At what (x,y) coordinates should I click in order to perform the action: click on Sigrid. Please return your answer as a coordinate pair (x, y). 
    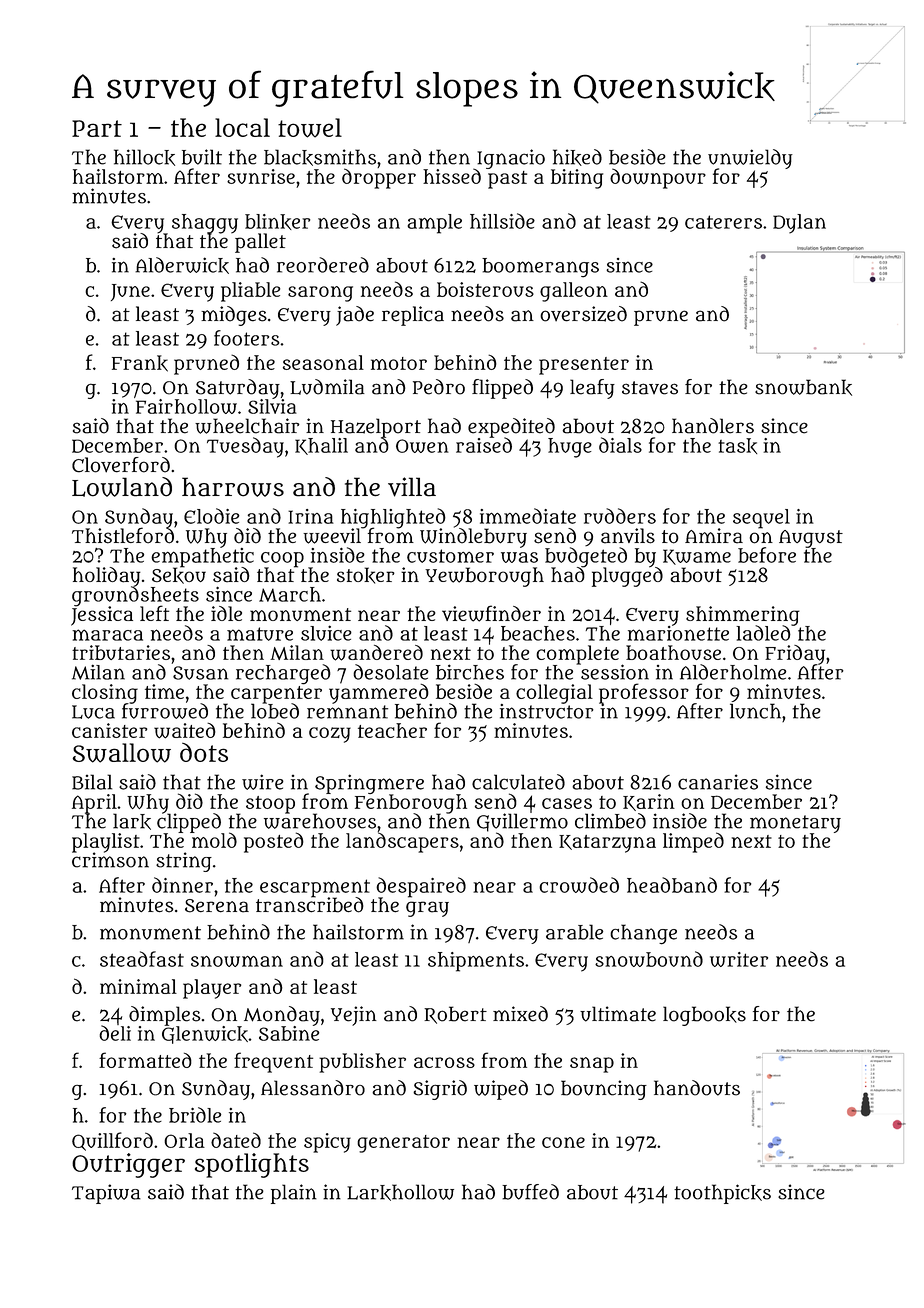
    Looking at the image, I should click on (440, 1090).
